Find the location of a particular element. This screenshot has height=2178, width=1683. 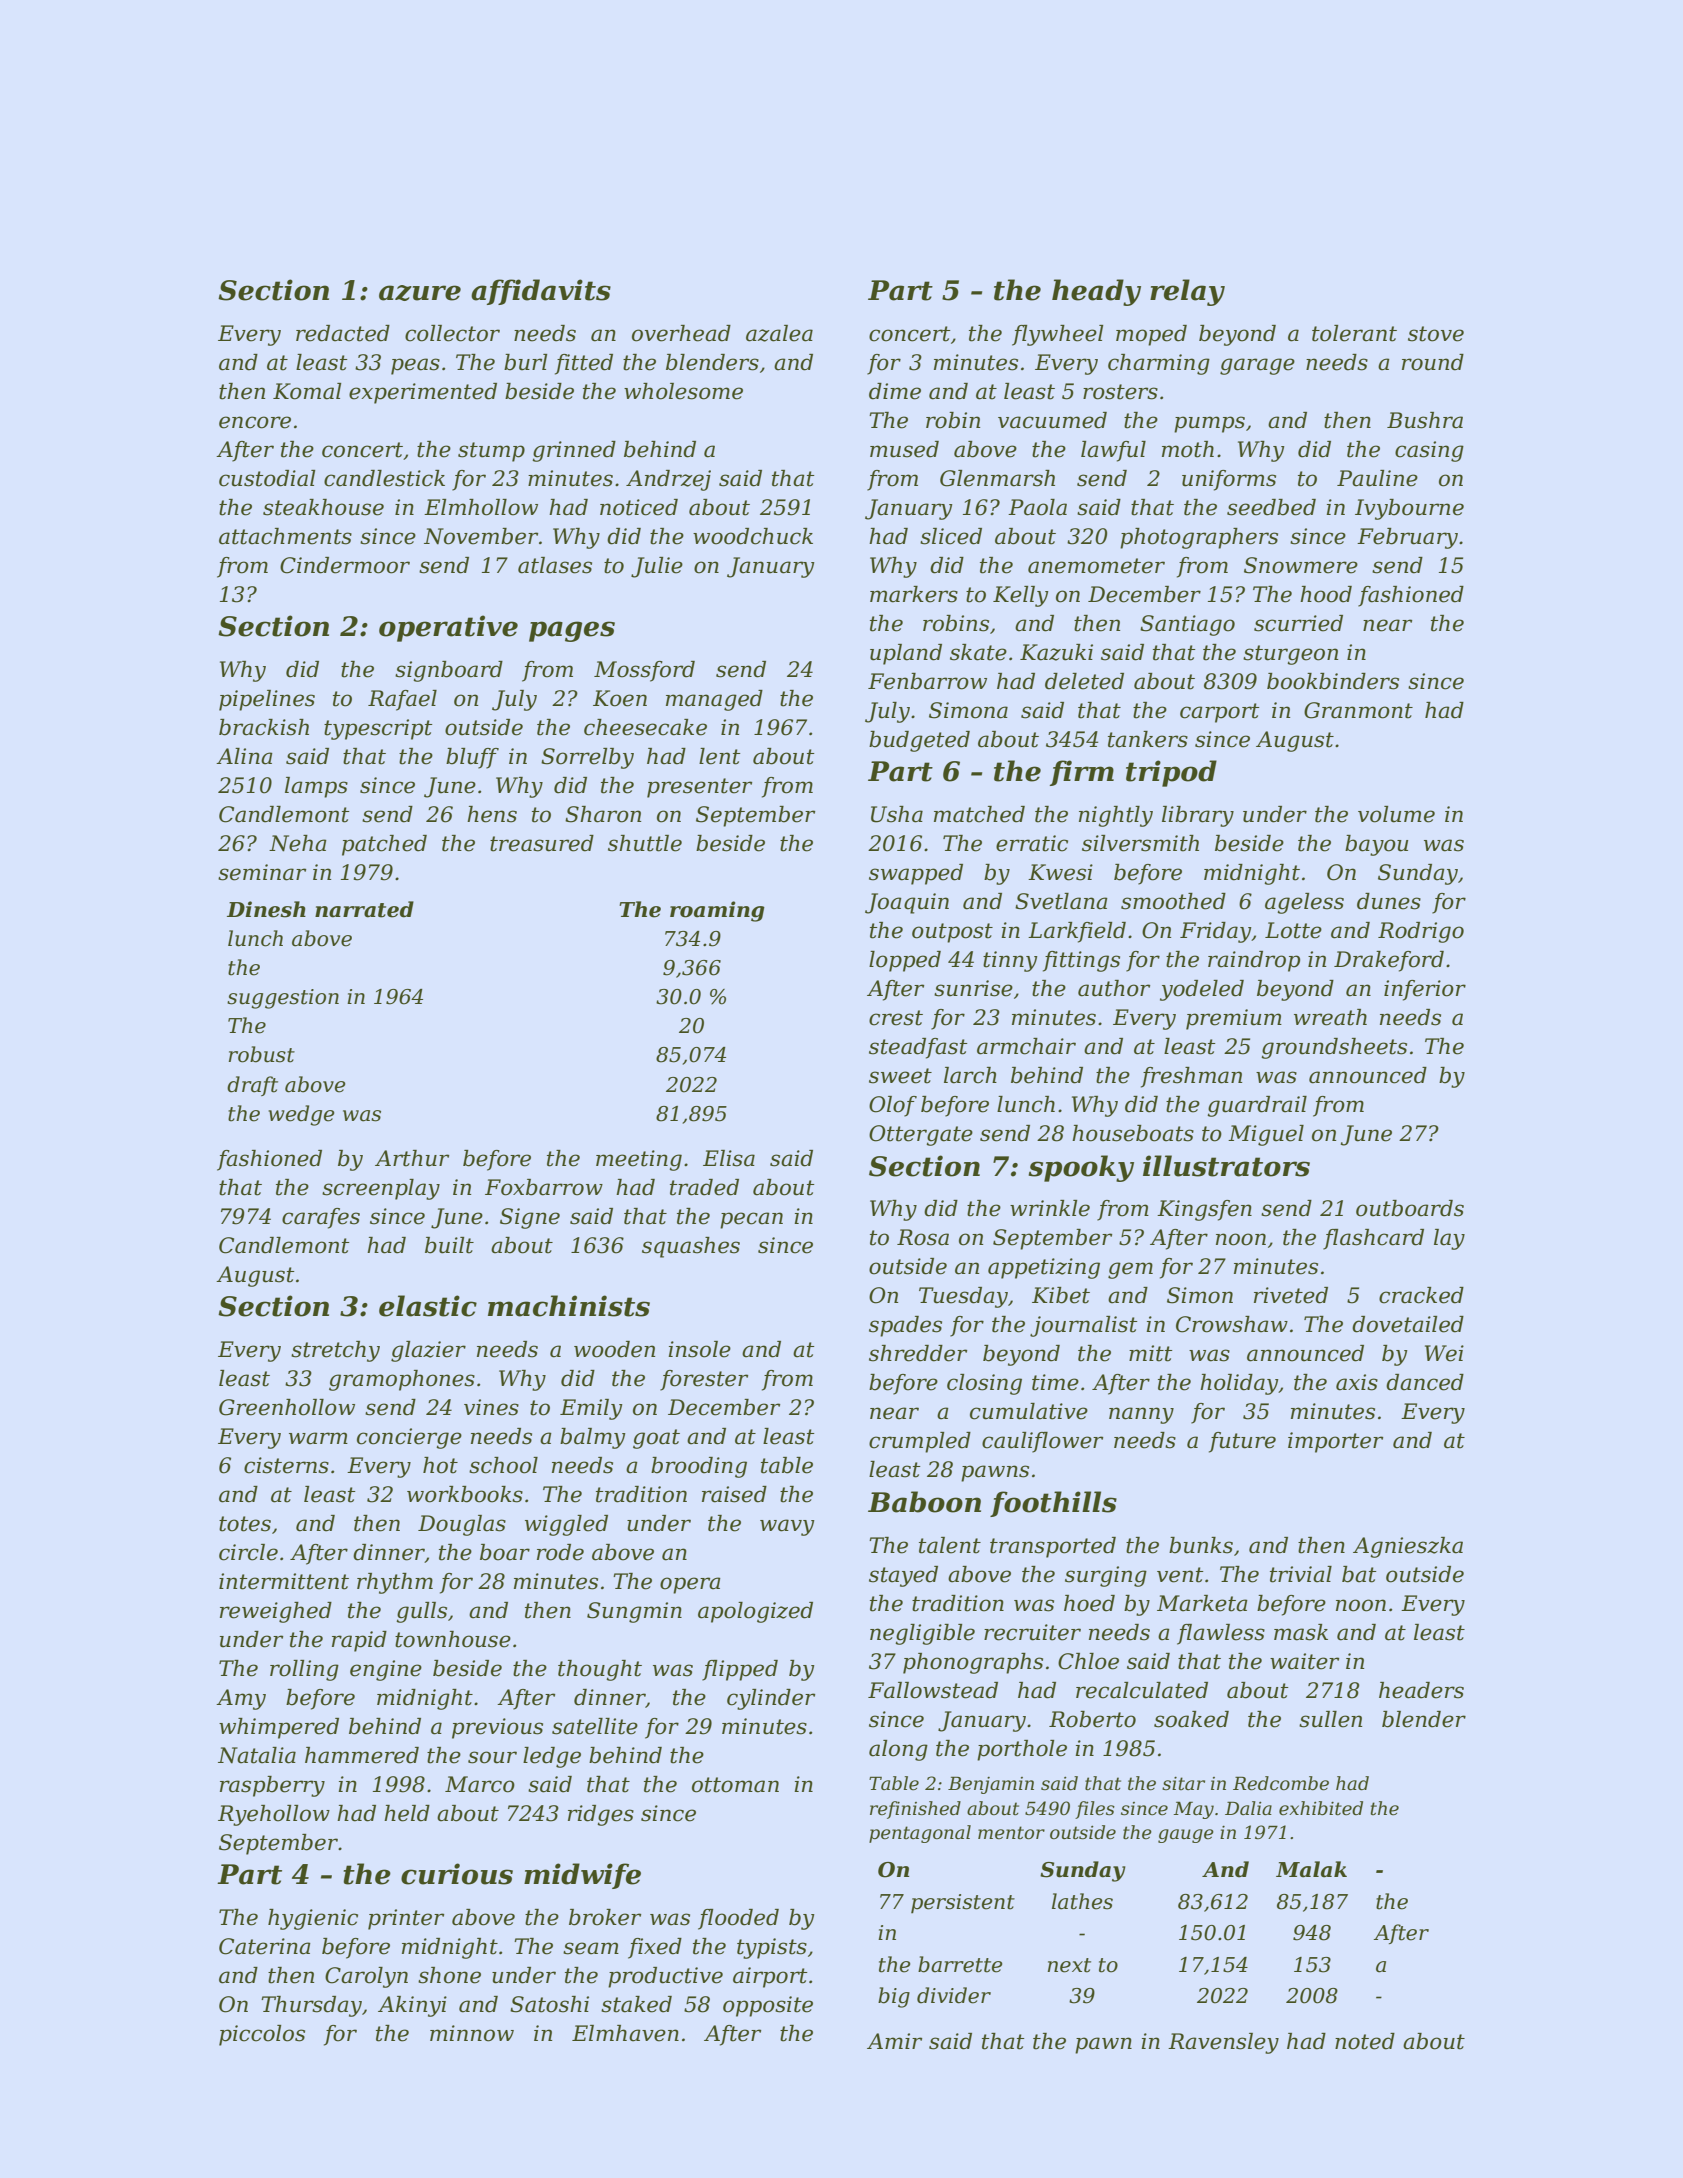

ageless is located at coordinates (1304, 903).
